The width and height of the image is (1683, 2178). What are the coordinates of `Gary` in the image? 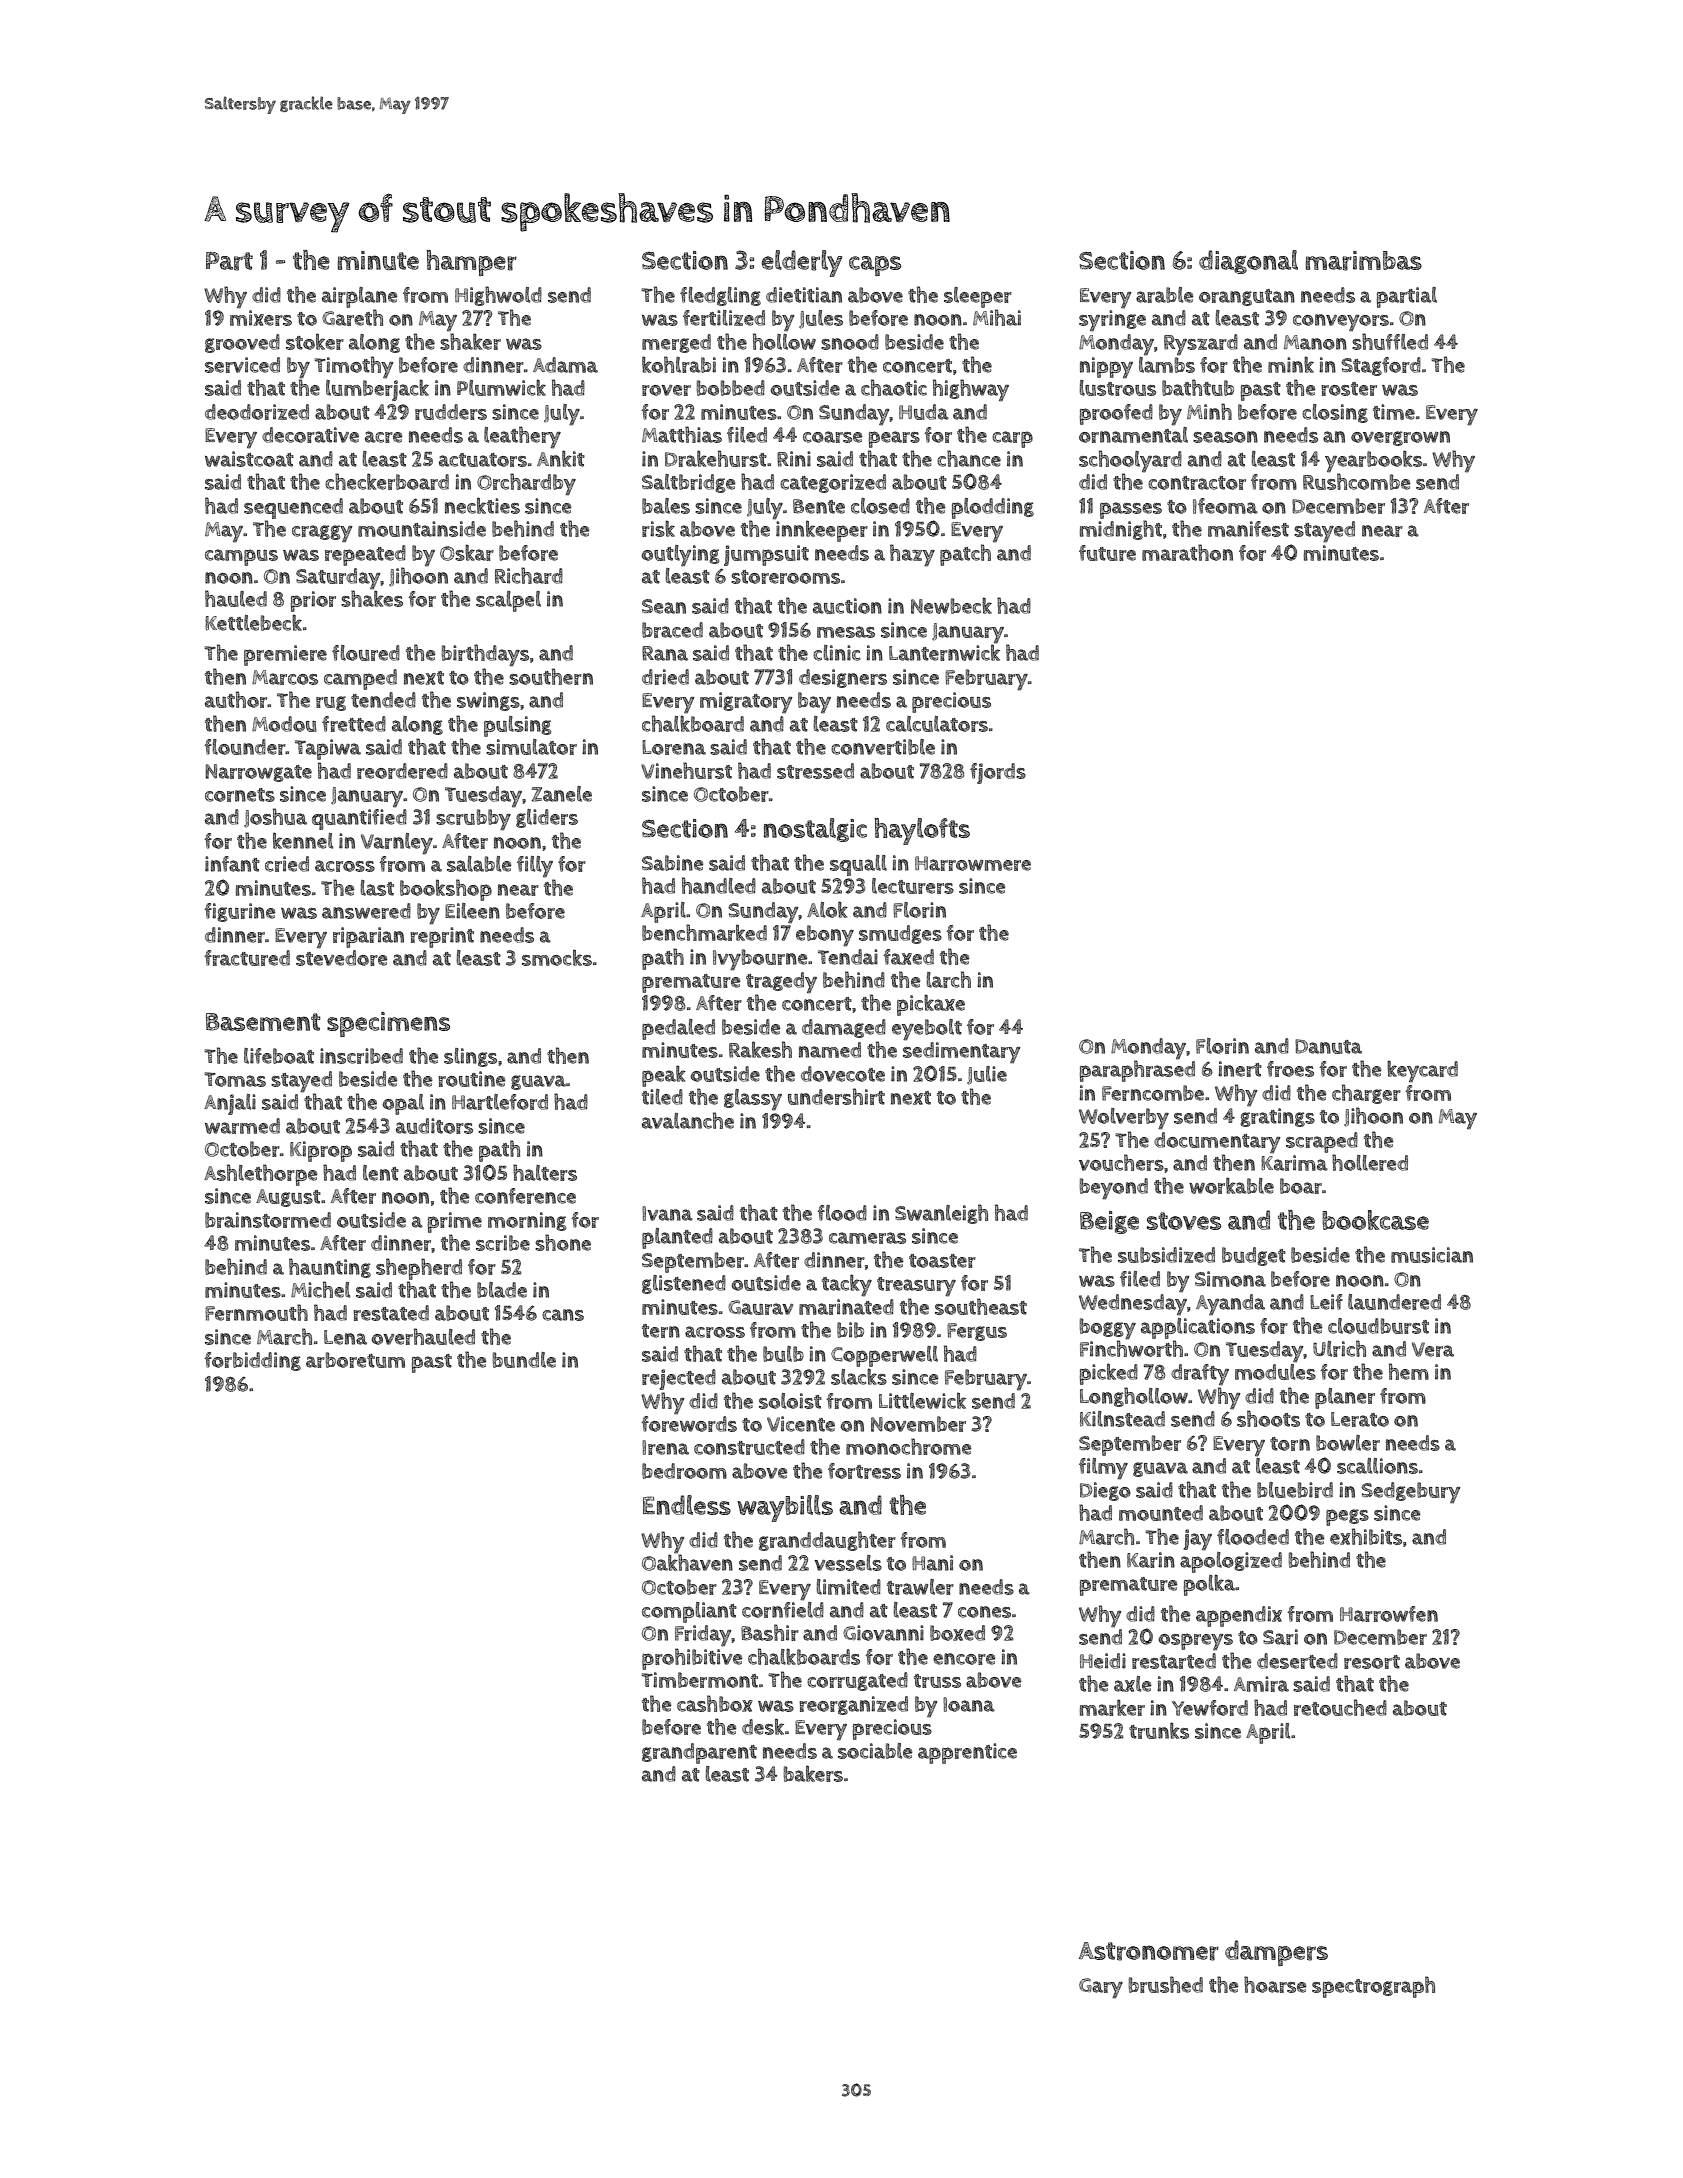 It's located at (1101, 1988).
